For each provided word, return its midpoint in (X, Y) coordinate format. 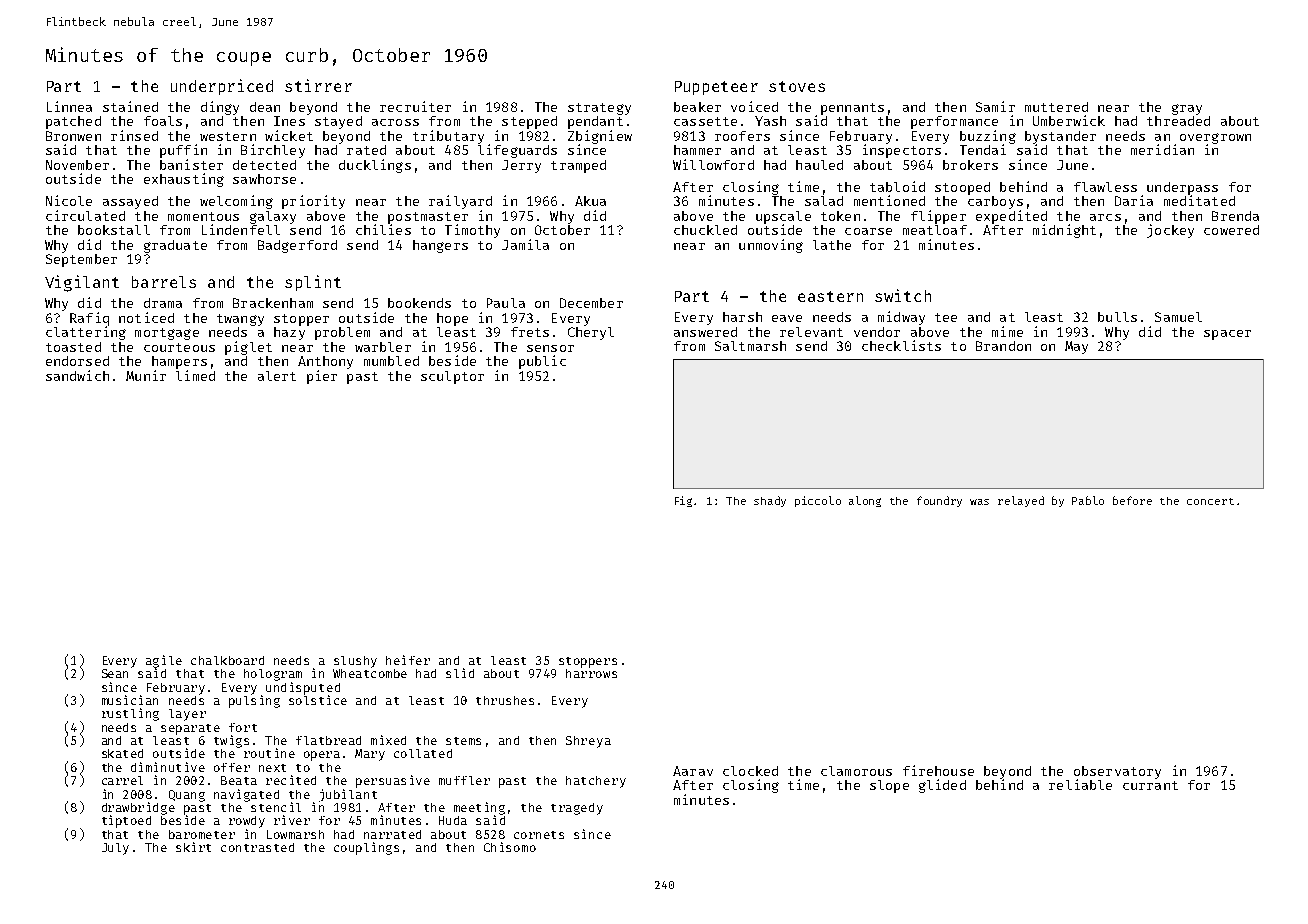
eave (787, 318)
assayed (130, 202)
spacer (1227, 335)
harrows (591, 673)
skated (122, 753)
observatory (1117, 772)
